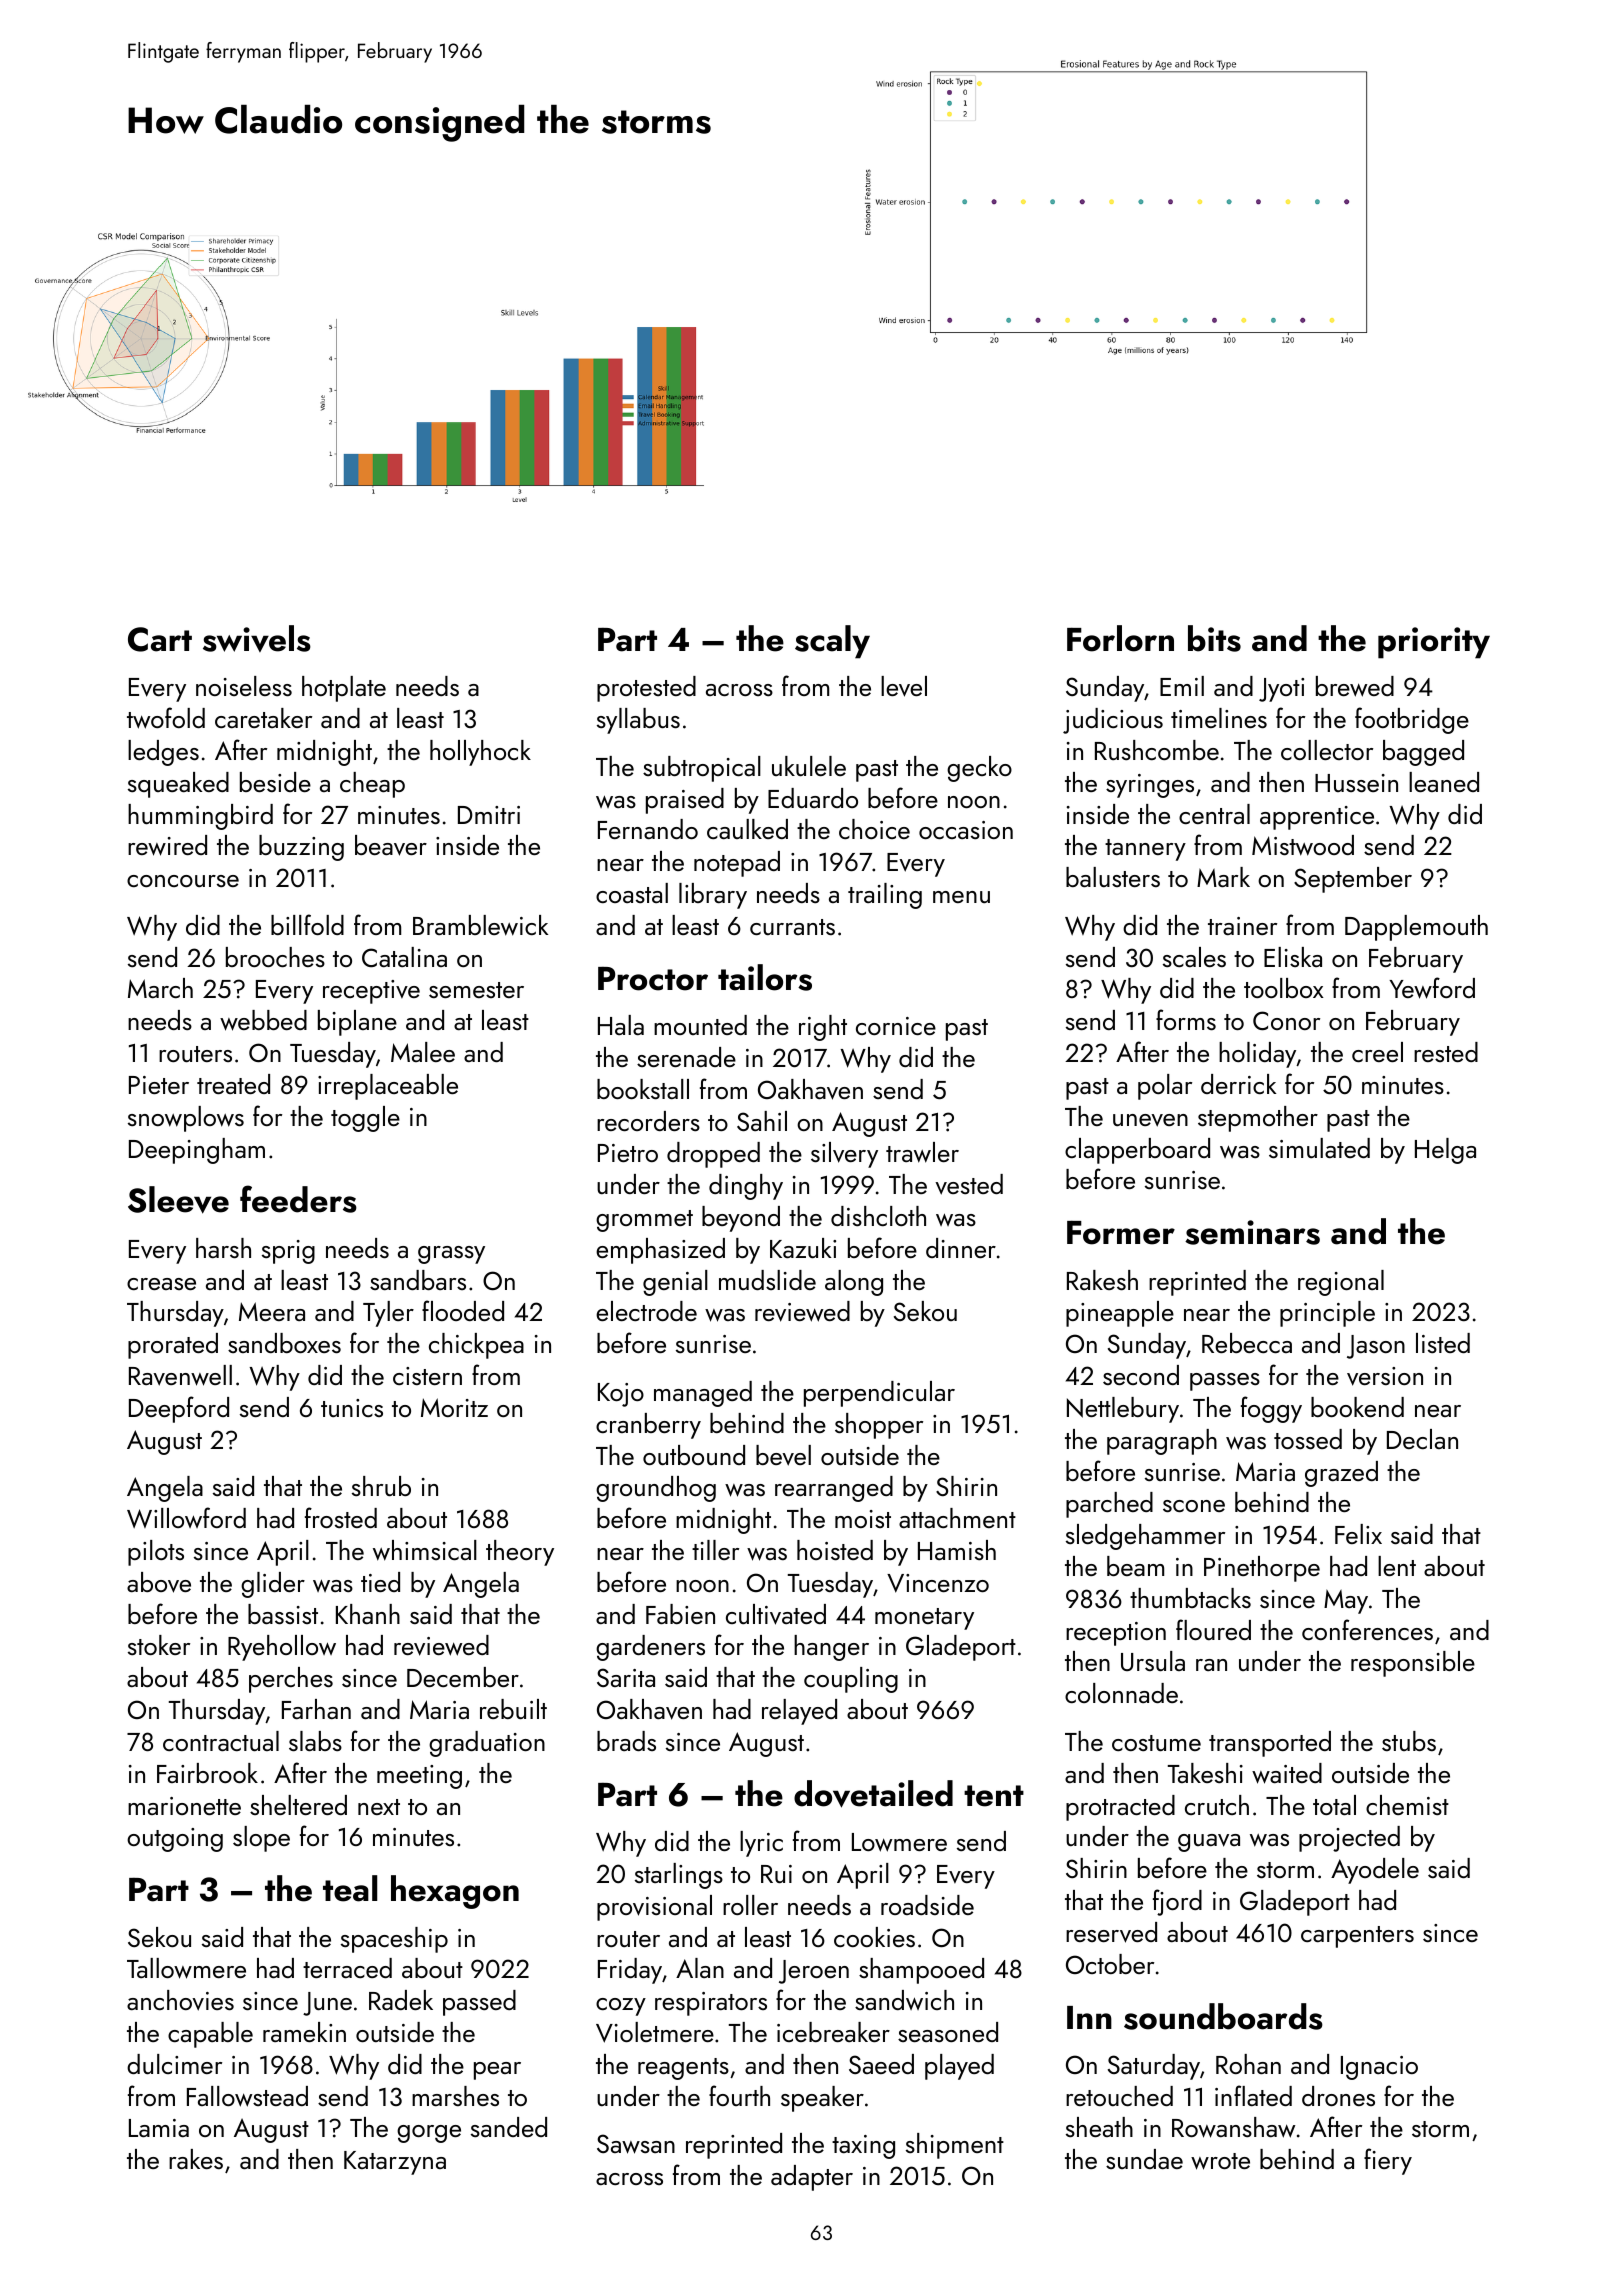 Image resolution: width=1620 pixels, height=2292 pixels. I want to click on scaly, so click(832, 642).
